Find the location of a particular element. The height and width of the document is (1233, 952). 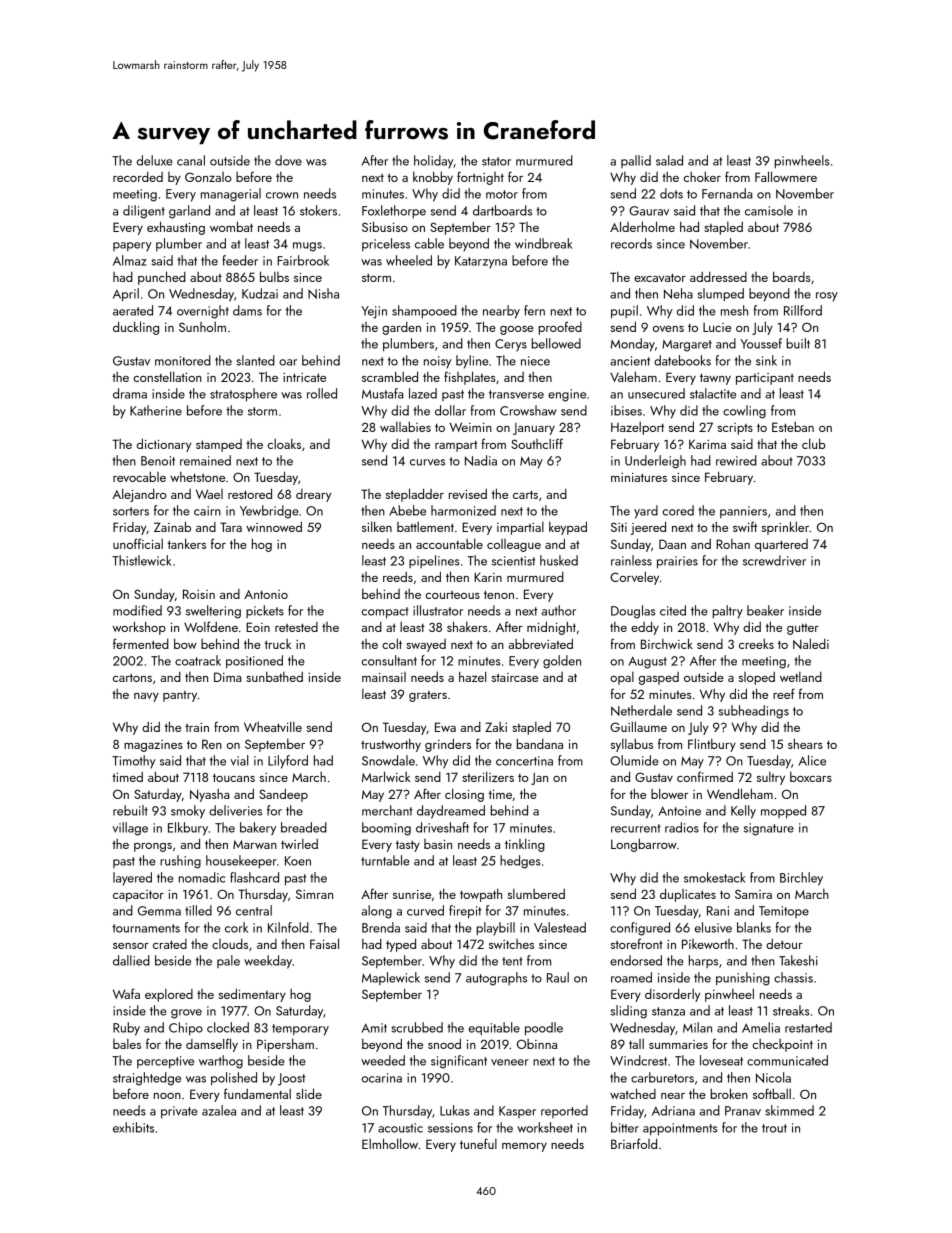

train is located at coordinates (197, 727).
